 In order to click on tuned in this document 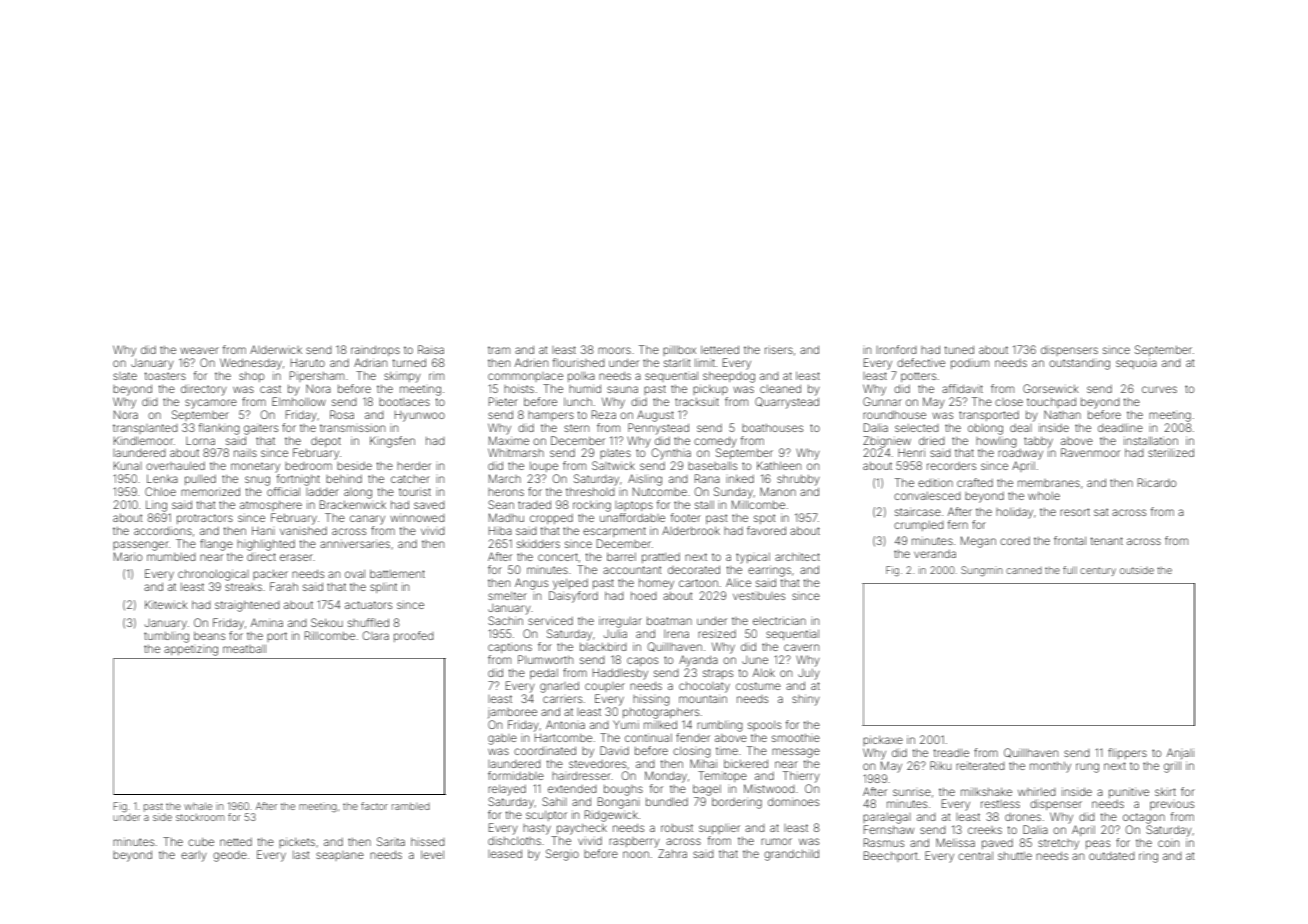, I will do `click(959, 350)`.
